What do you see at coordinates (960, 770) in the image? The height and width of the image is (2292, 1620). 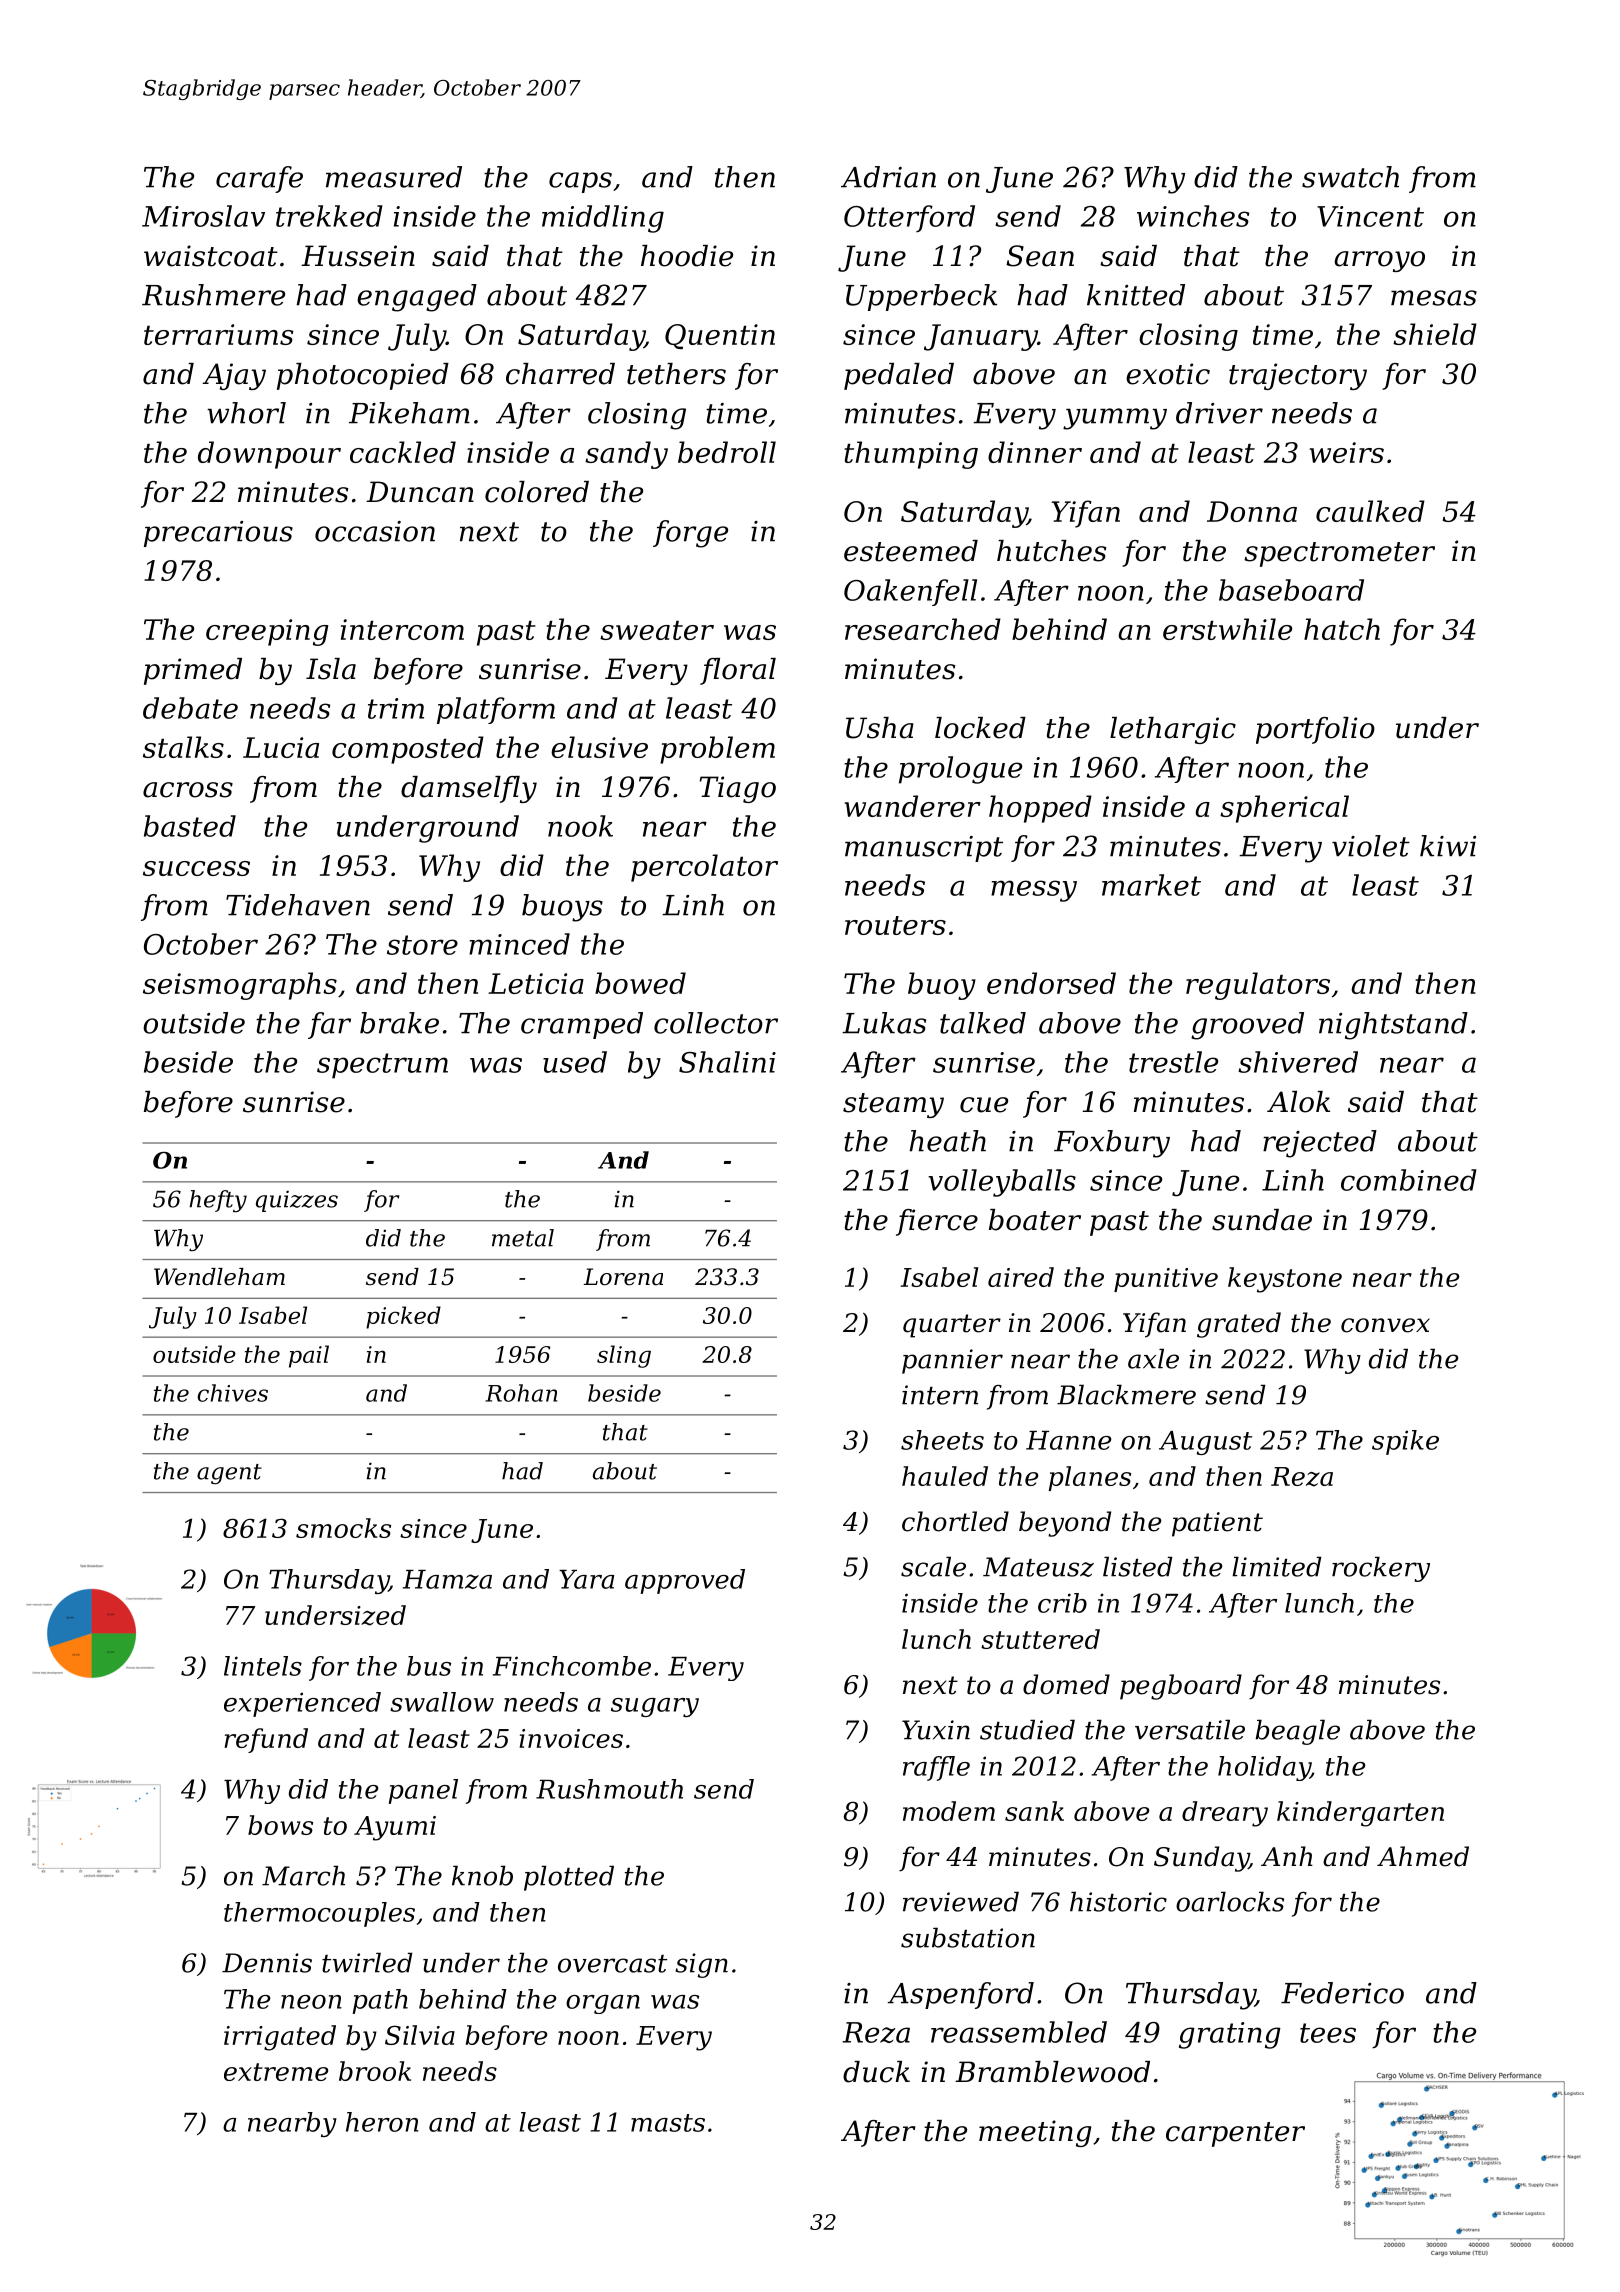 I see `prologue` at bounding box center [960, 770].
